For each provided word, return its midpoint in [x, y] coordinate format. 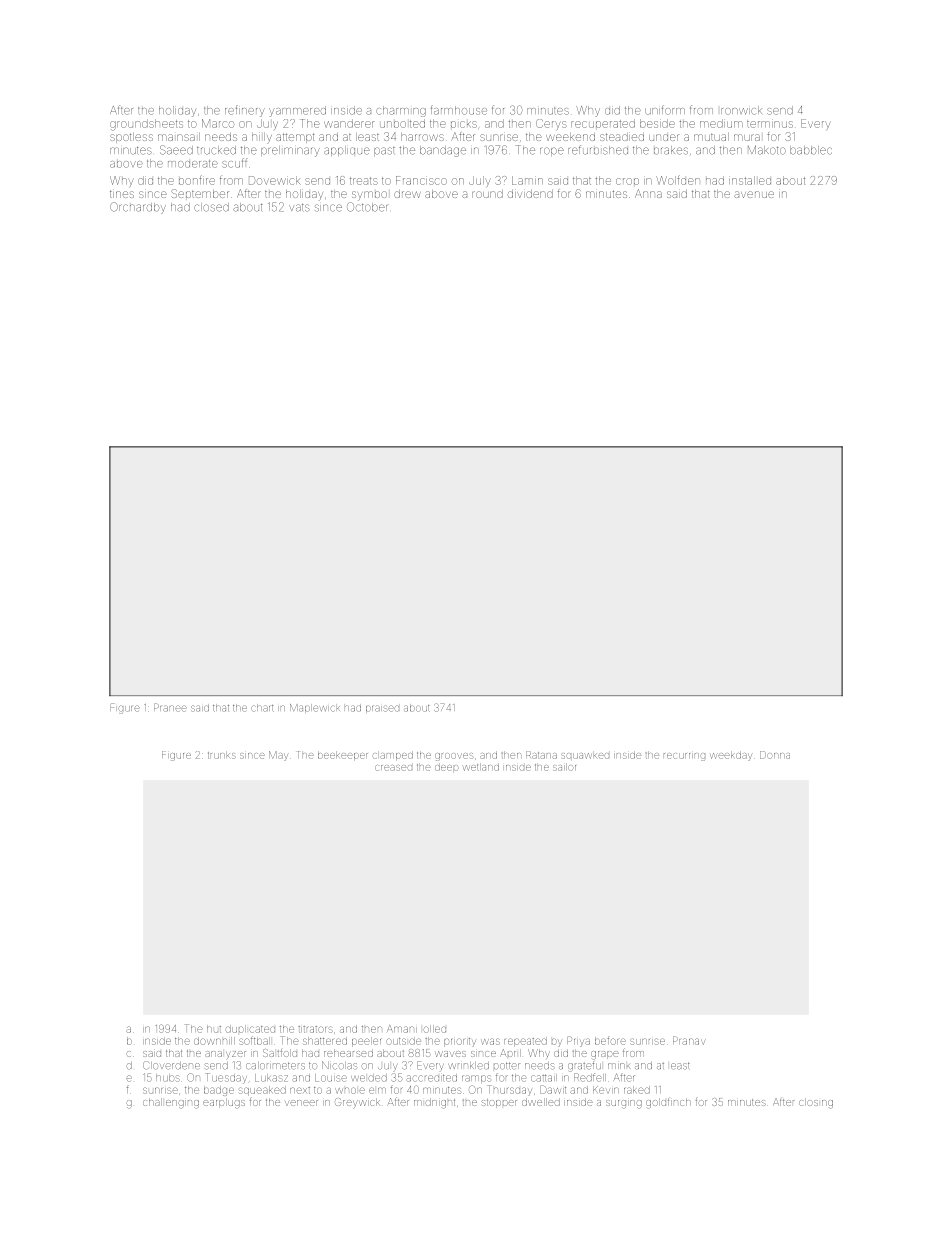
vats [299, 208]
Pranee [170, 707]
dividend [530, 194]
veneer [301, 1103]
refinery [245, 111]
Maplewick [315, 708]
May [278, 756]
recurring [684, 757]
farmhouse [459, 110]
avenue [754, 194]
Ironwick [741, 110]
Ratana [541, 755]
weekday [731, 756]
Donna [775, 755]
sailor [564, 767]
